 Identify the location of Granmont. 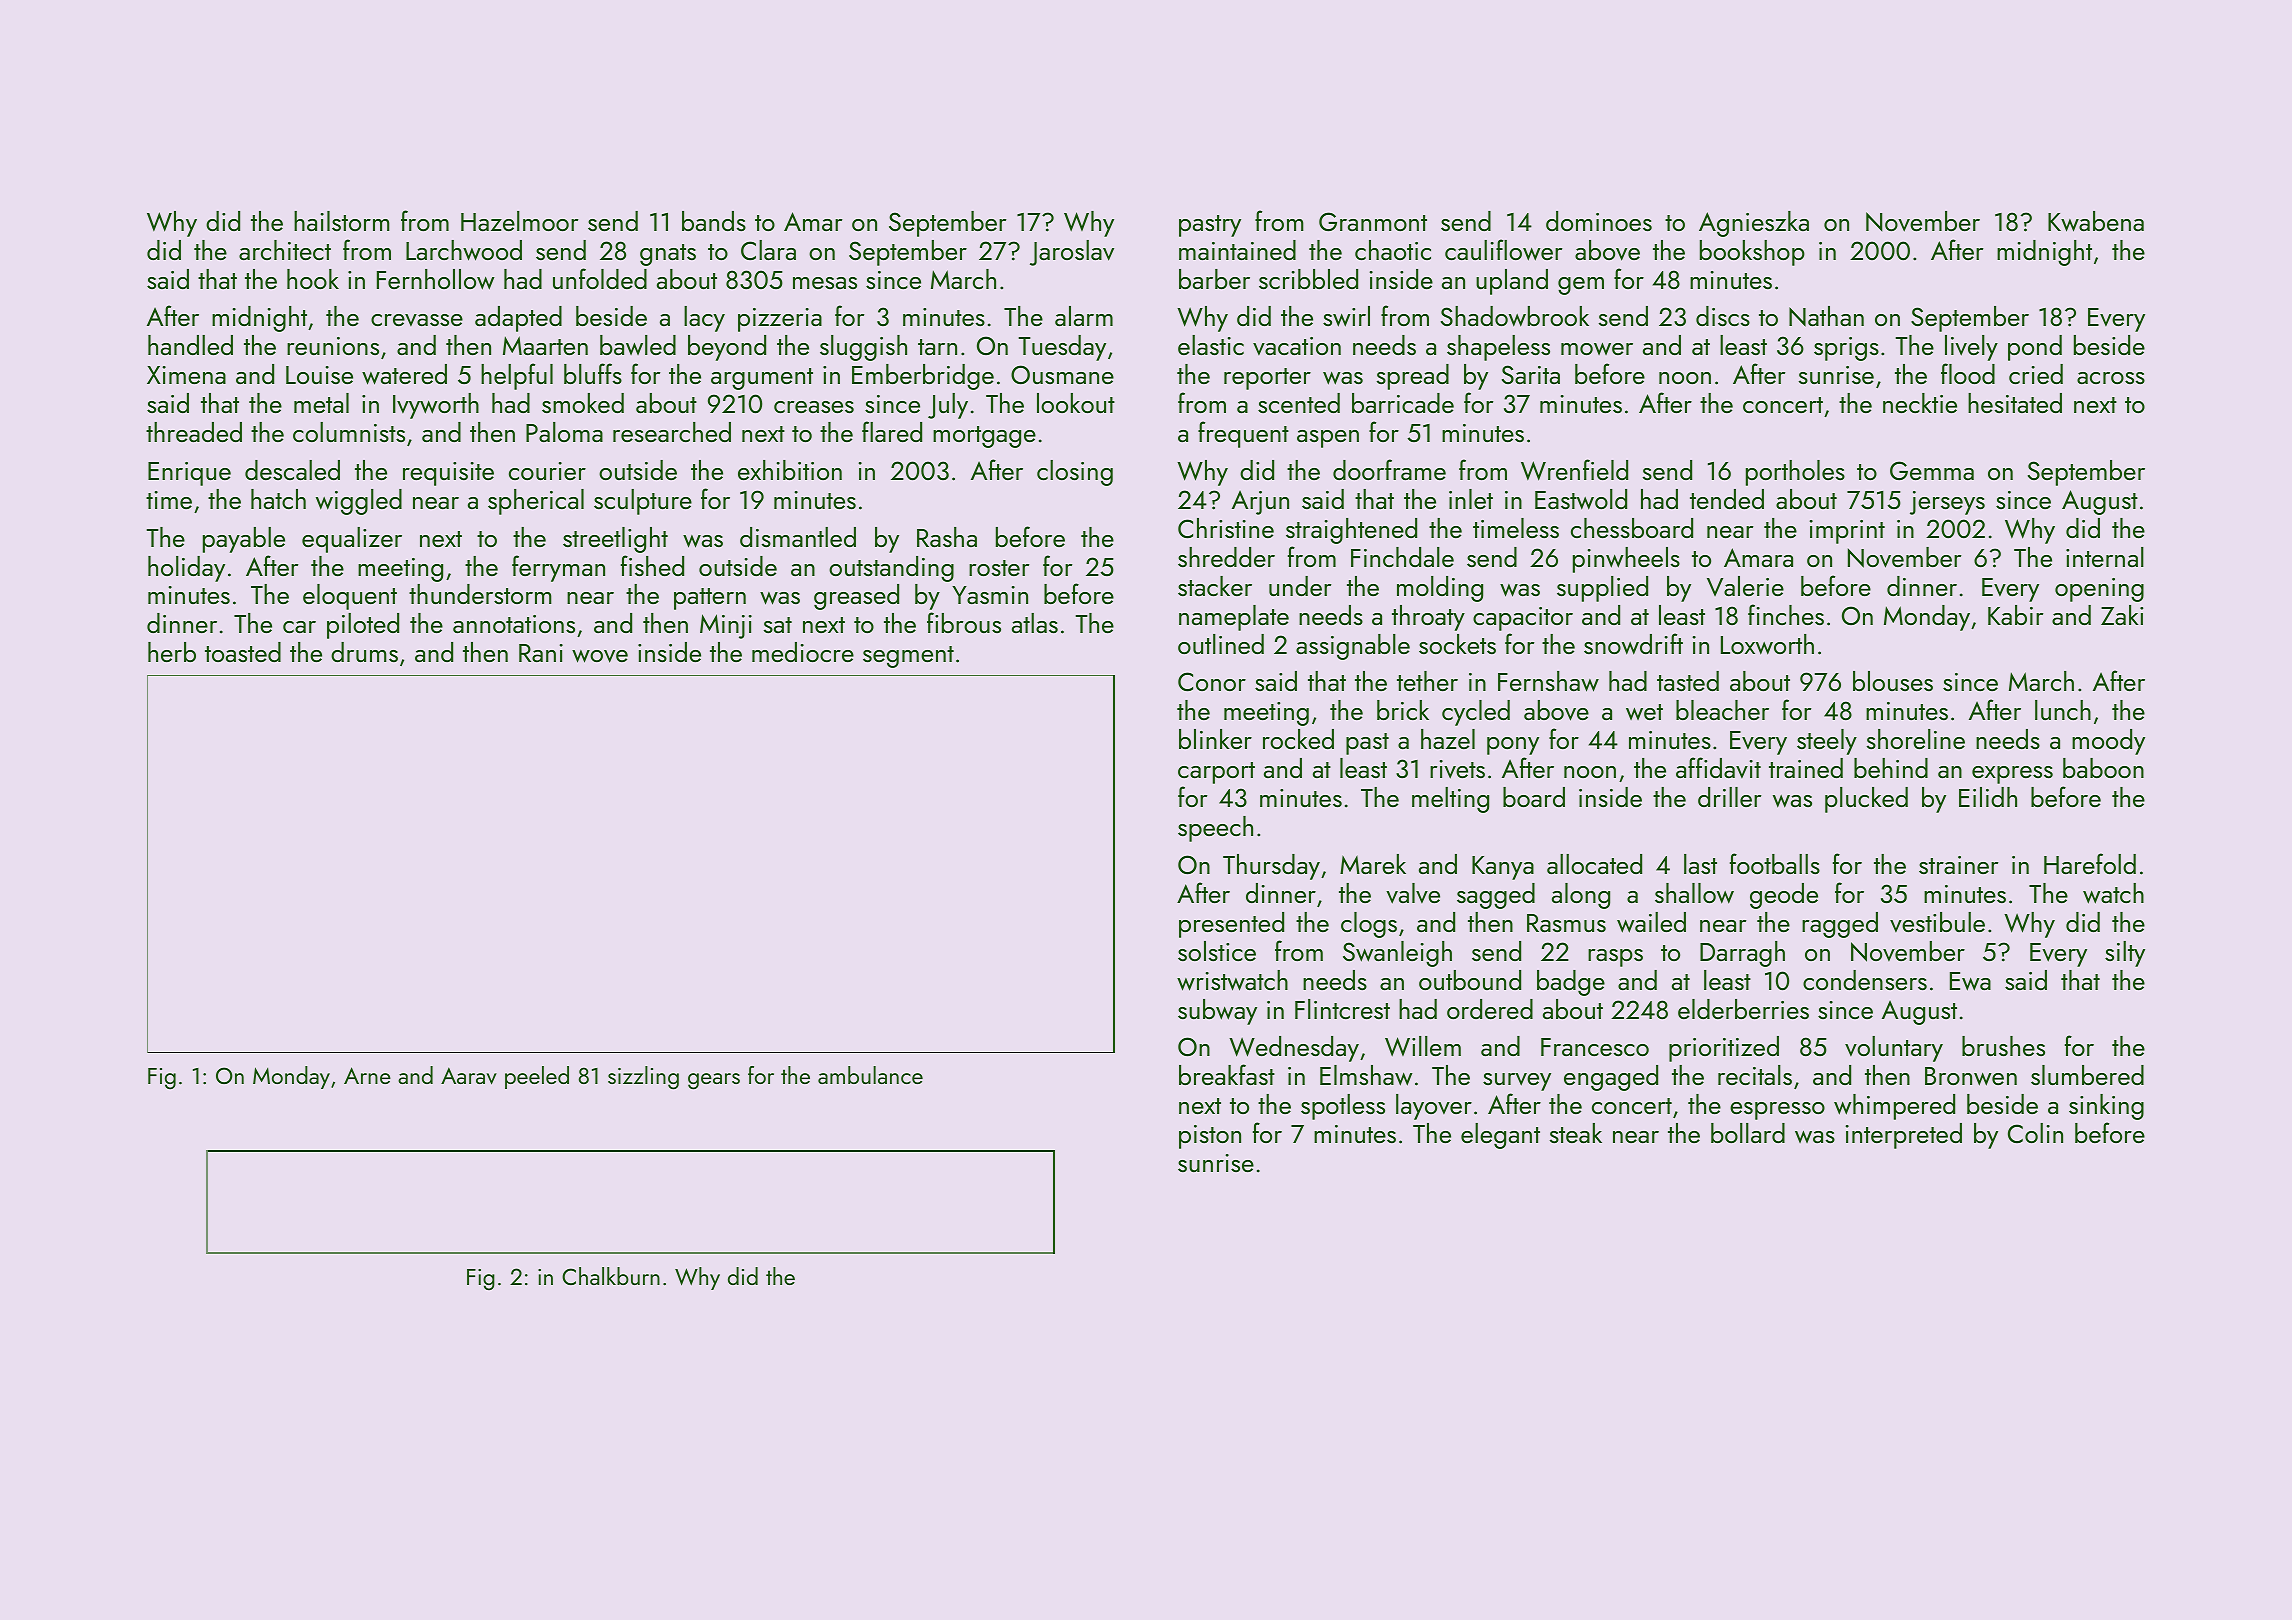
(1373, 221).
